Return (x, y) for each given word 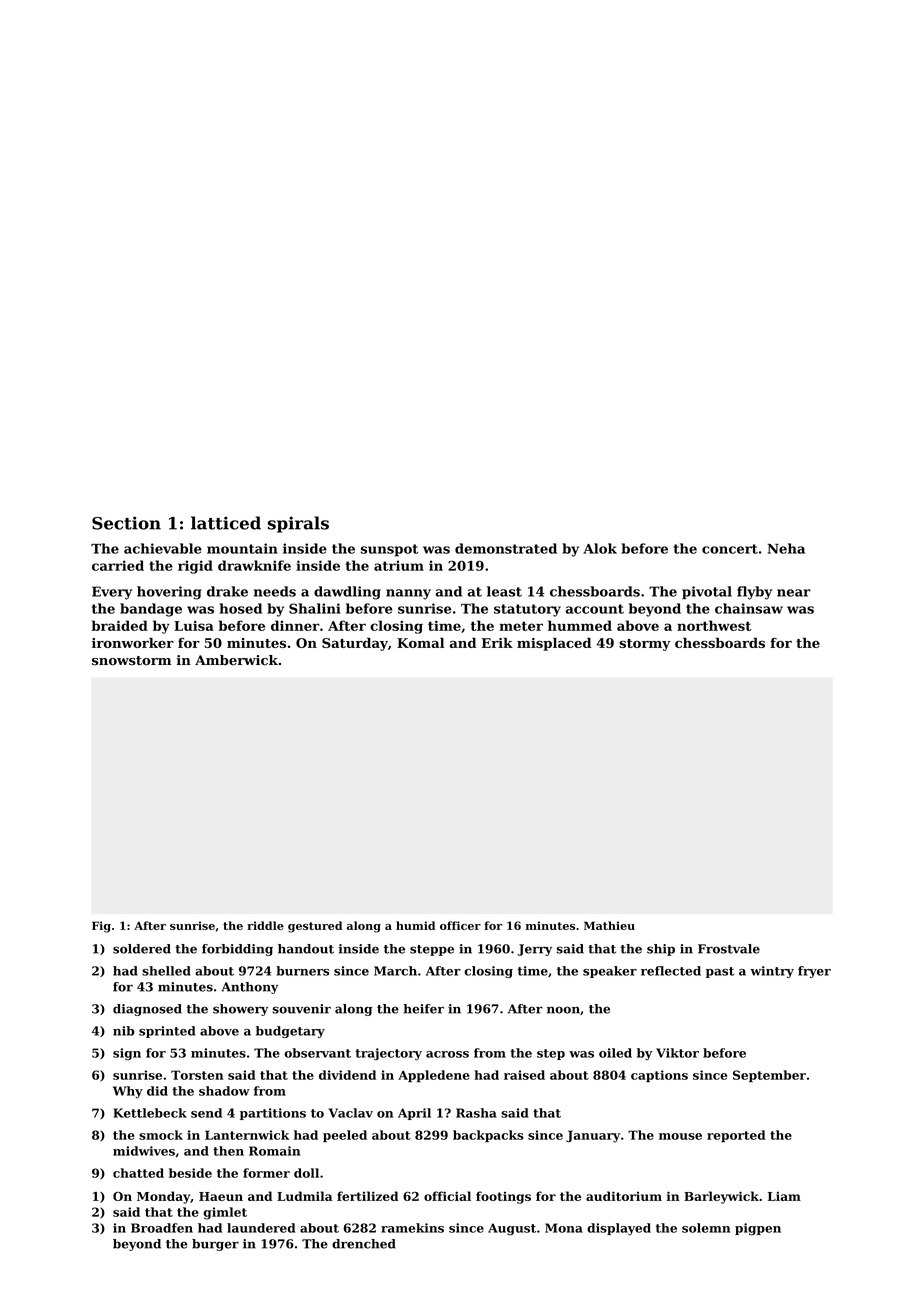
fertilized (367, 1196)
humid (415, 925)
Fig (101, 927)
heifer (424, 1009)
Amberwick (236, 660)
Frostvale (729, 949)
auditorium (624, 1196)
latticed (226, 523)
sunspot (389, 550)
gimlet (225, 1213)
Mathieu (609, 925)
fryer (814, 972)
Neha (786, 548)
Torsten (197, 1075)
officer (460, 925)
